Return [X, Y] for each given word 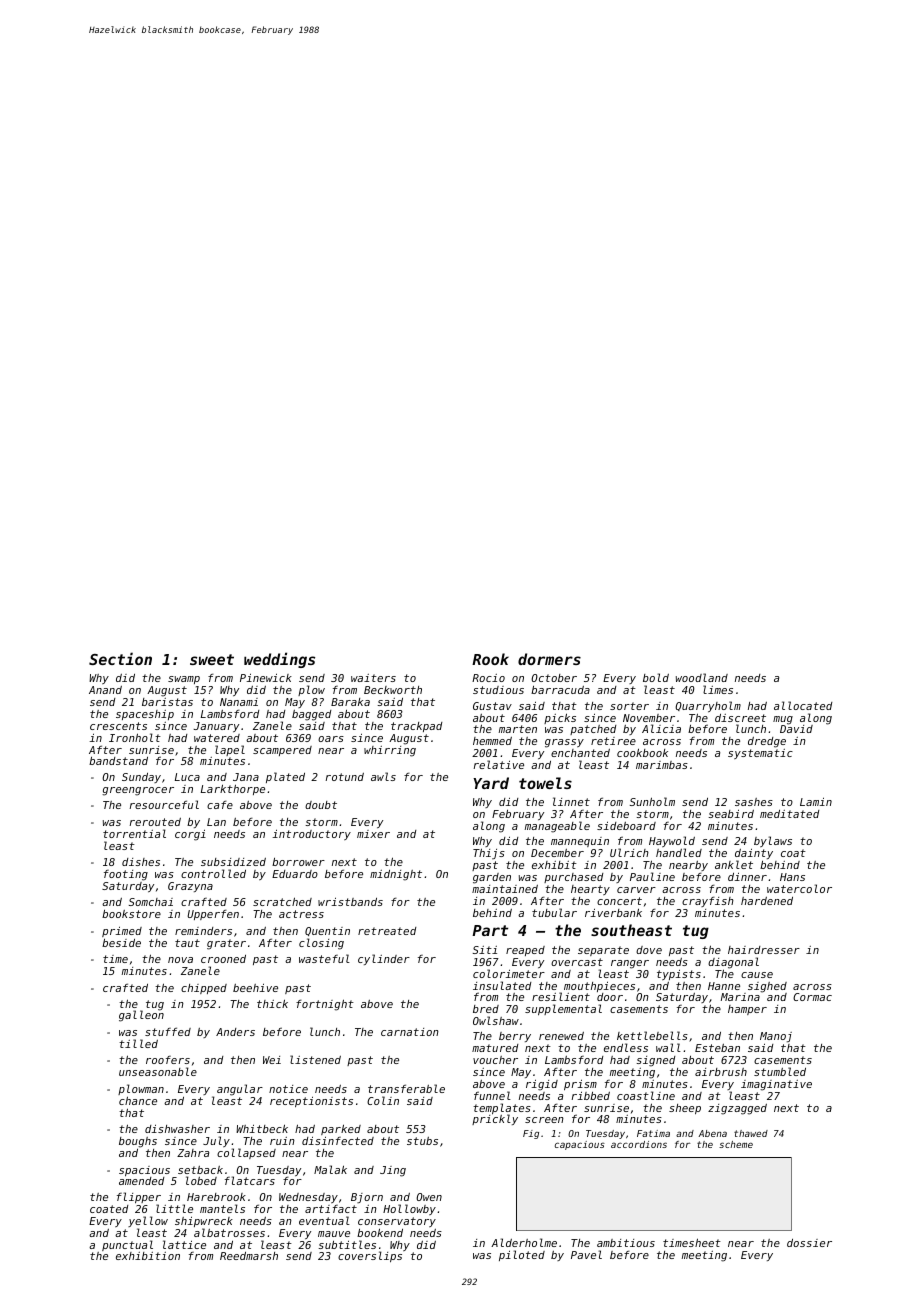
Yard [491, 783]
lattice [184, 1244]
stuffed [168, 1031]
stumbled [780, 1071]
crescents [118, 726]
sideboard [626, 826]
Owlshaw [496, 1020]
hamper [747, 1010]
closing [321, 944]
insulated [502, 985]
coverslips [370, 1257]
